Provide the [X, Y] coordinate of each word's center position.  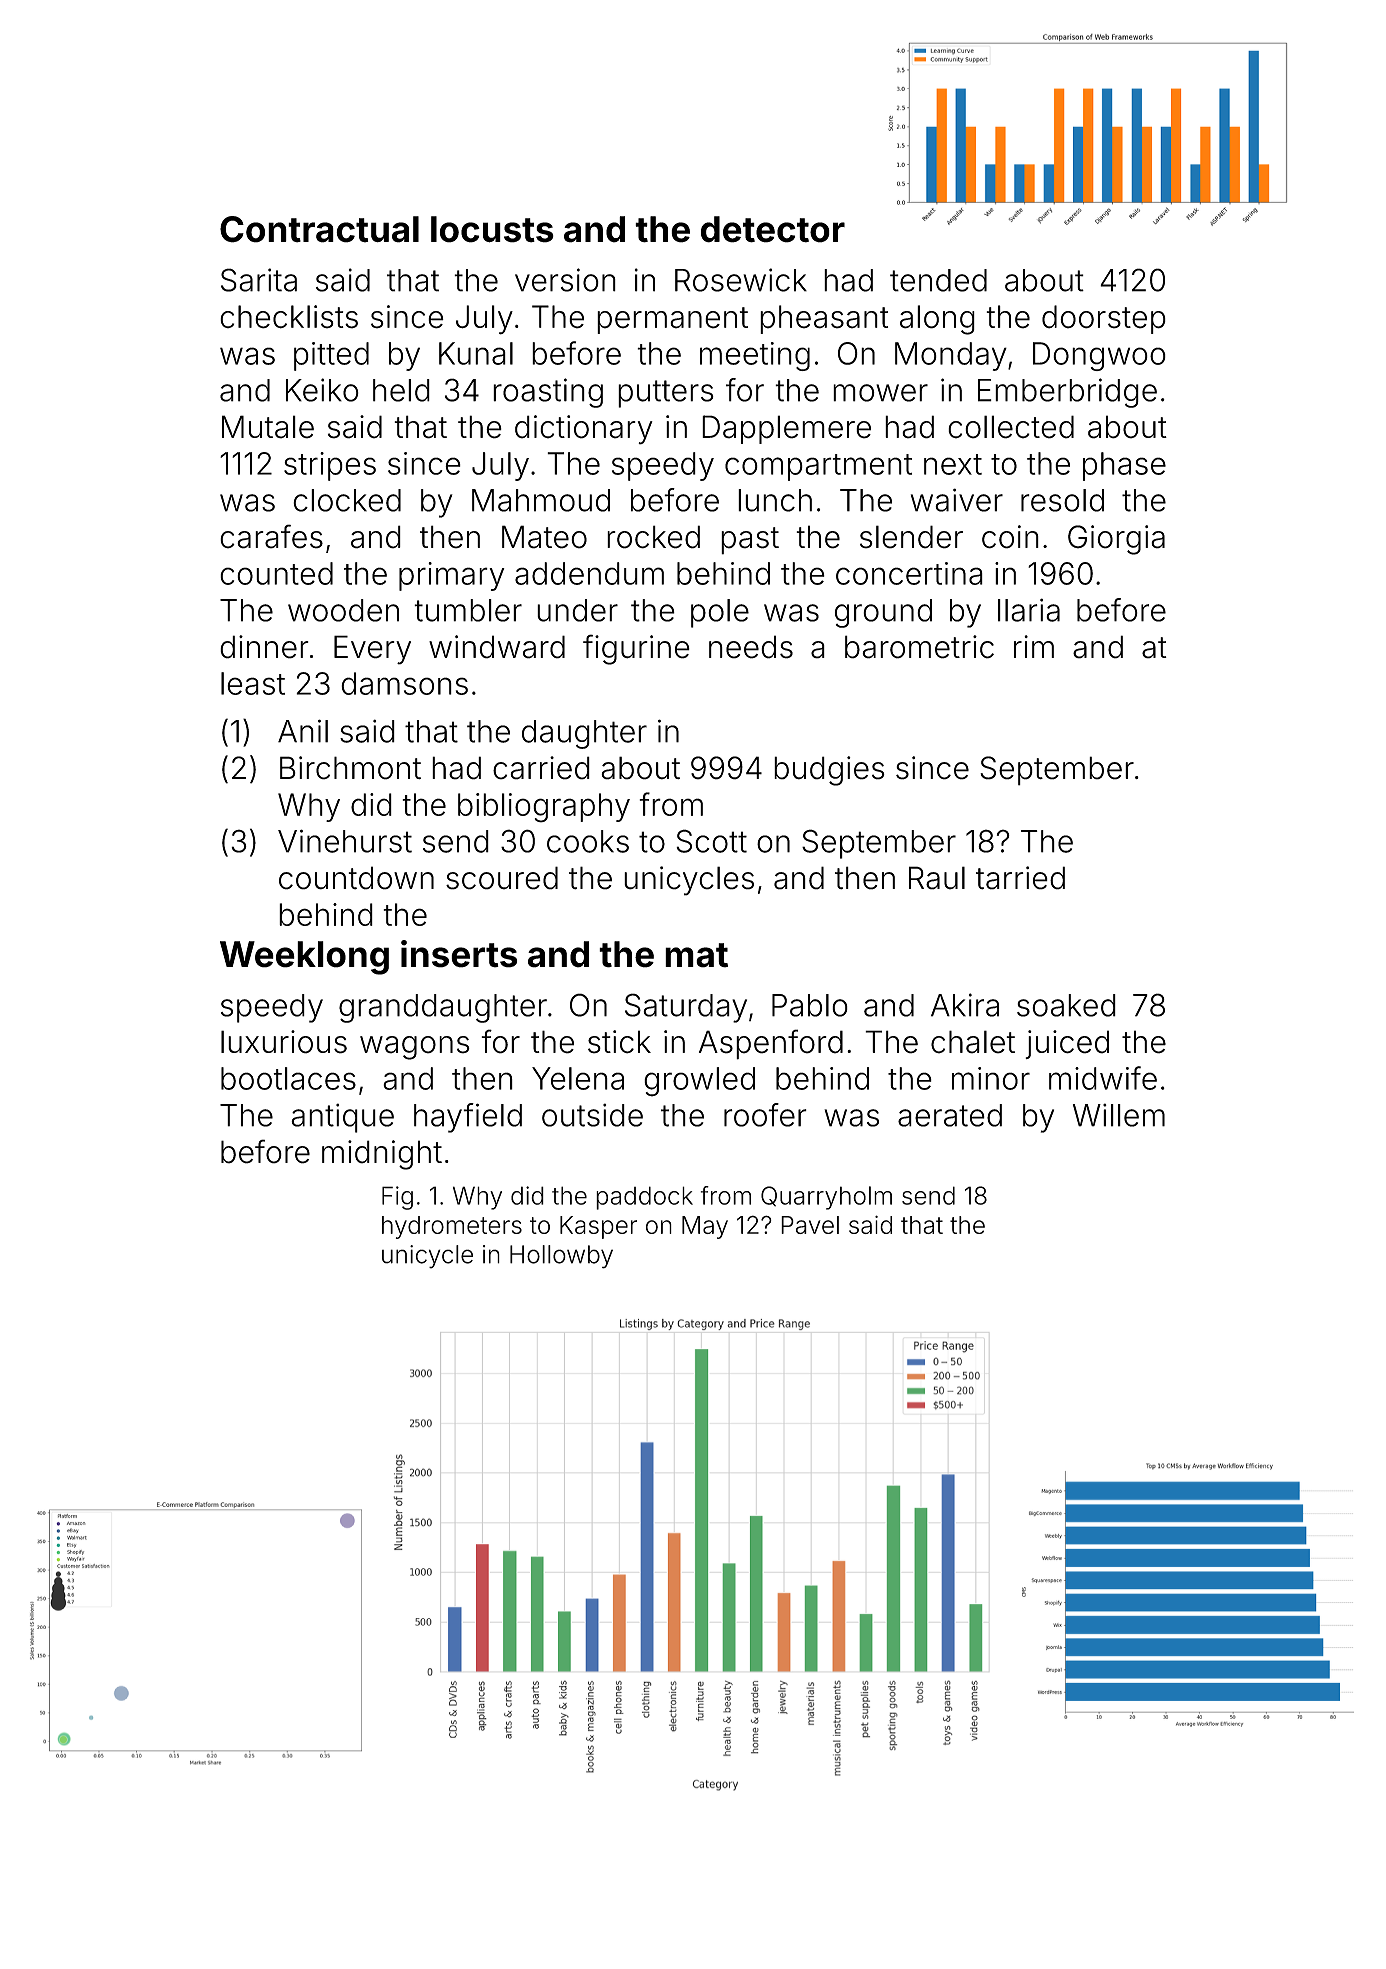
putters [666, 394]
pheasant [824, 319]
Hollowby [561, 1257]
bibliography [544, 808]
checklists [289, 317]
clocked [347, 500]
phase [1124, 466]
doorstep [1104, 319]
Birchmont [350, 768]
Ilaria [1029, 610]
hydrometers [452, 1227]
